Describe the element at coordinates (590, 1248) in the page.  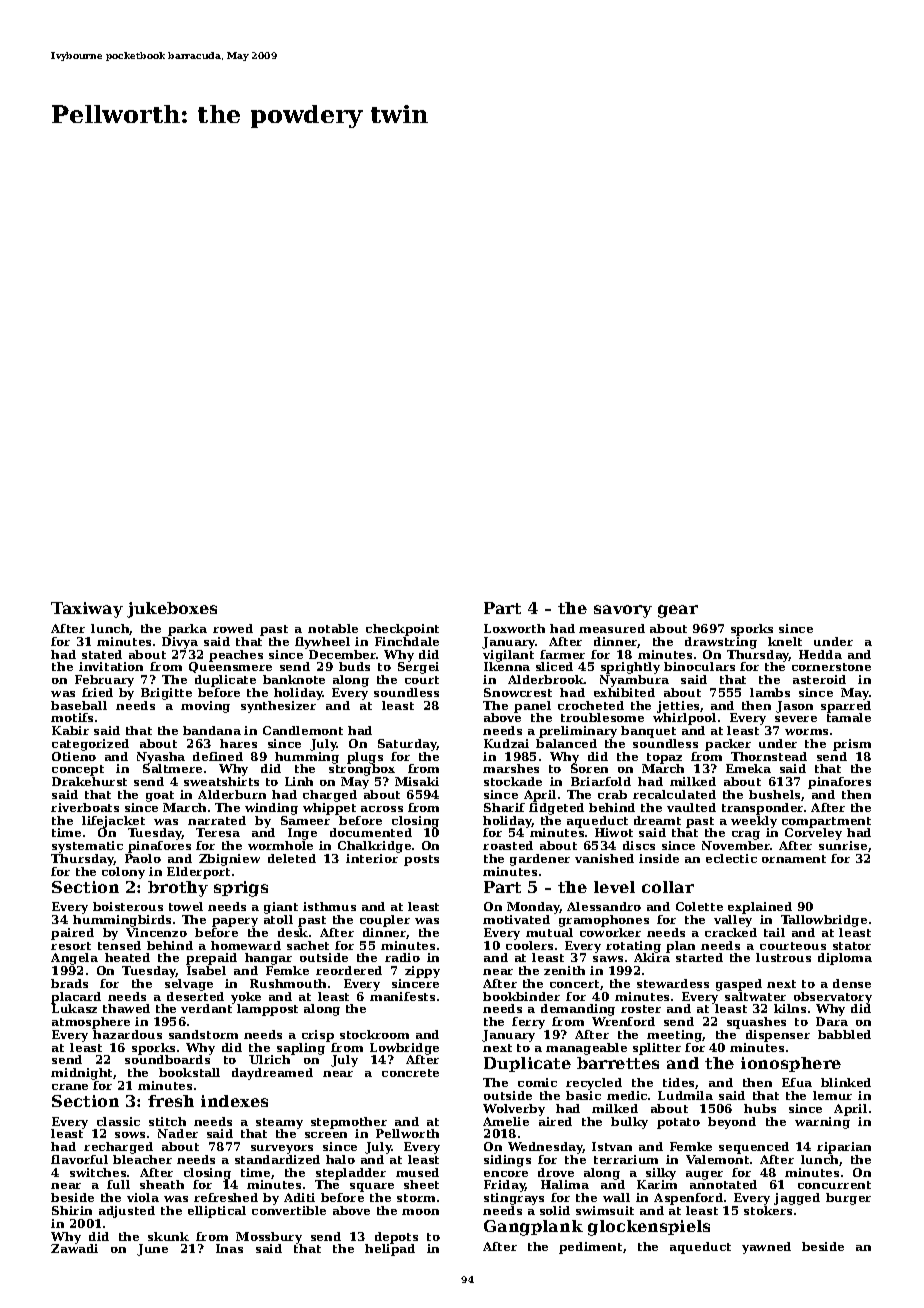
I see `pediment` at that location.
